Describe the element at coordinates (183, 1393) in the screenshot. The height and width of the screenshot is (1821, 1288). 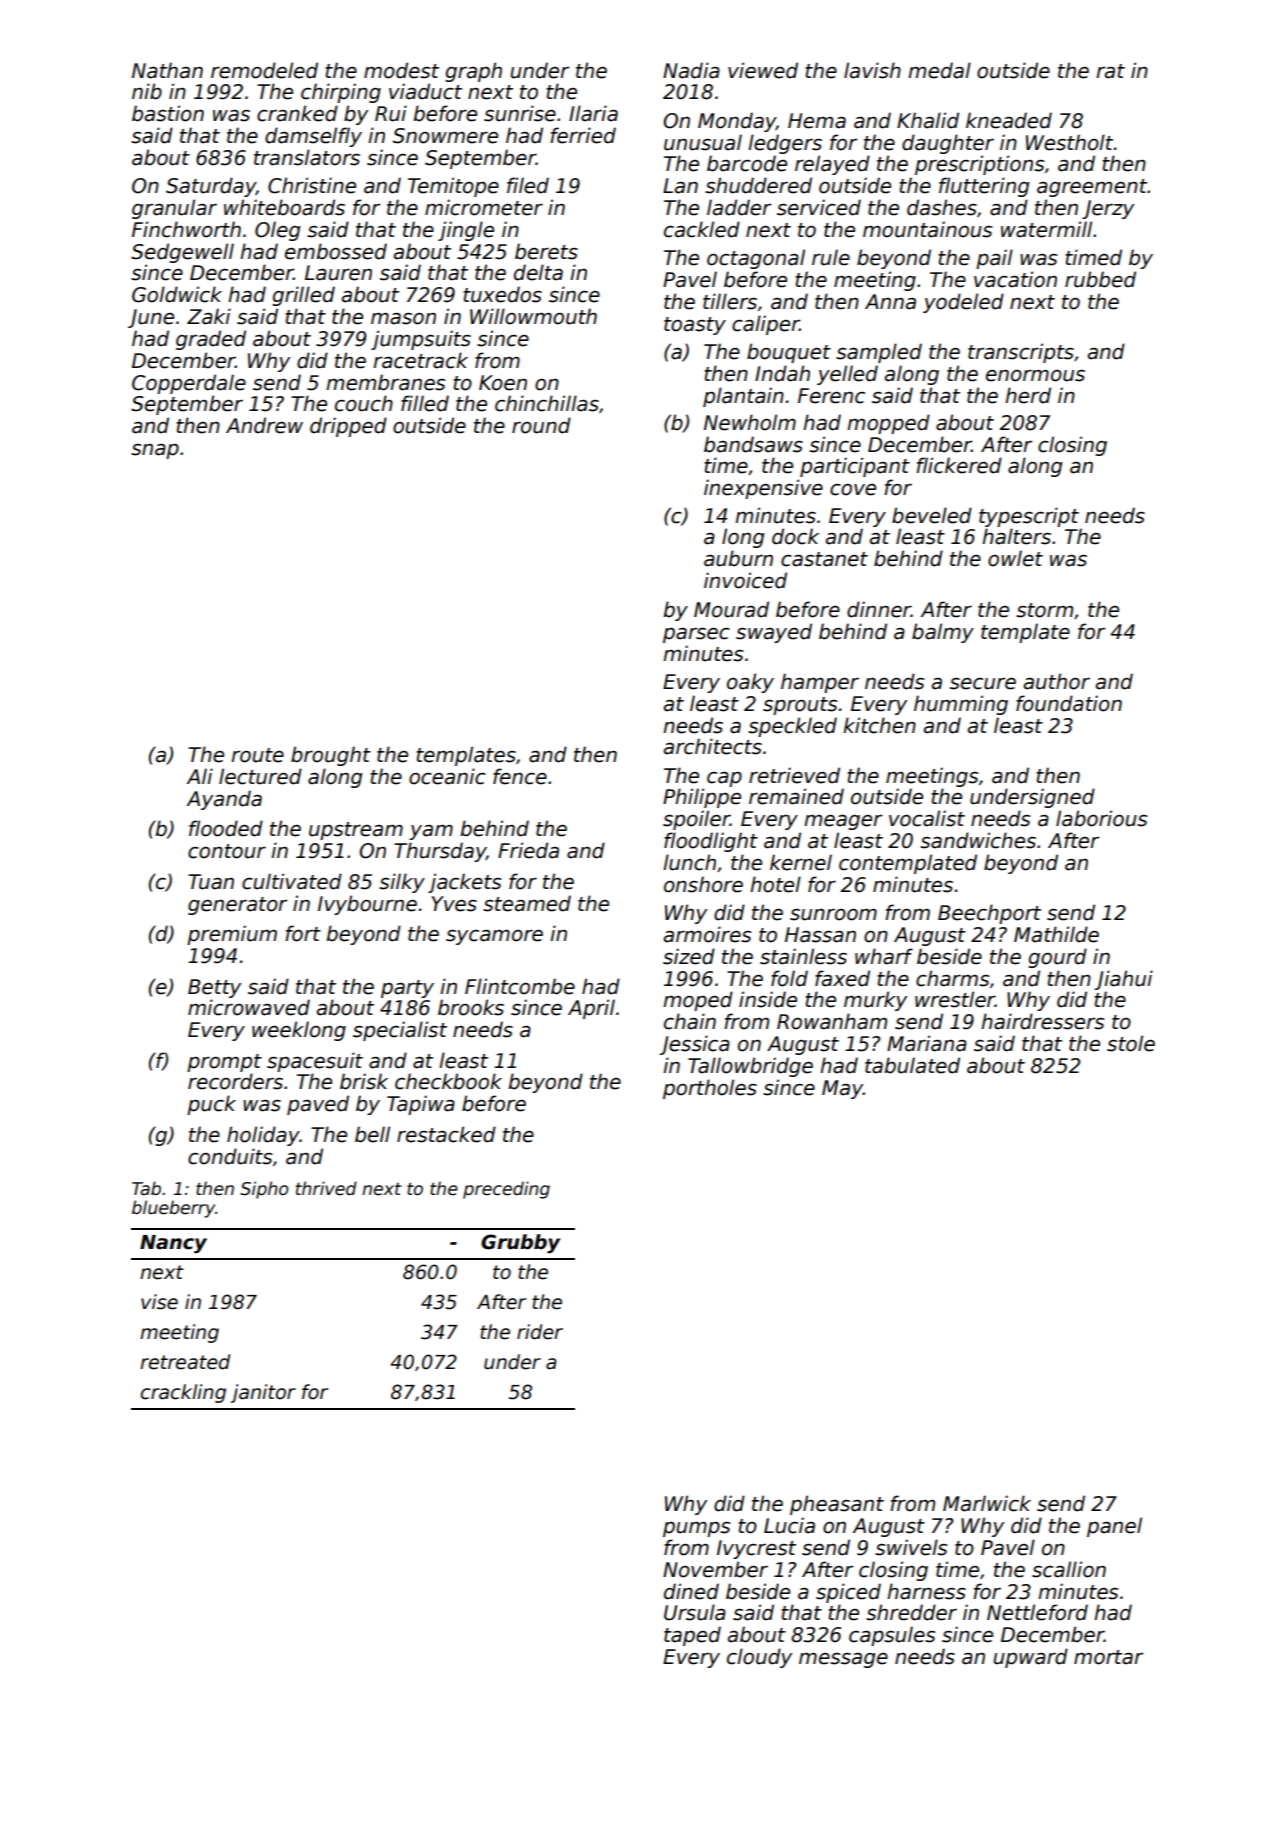
I see `crackling` at that location.
